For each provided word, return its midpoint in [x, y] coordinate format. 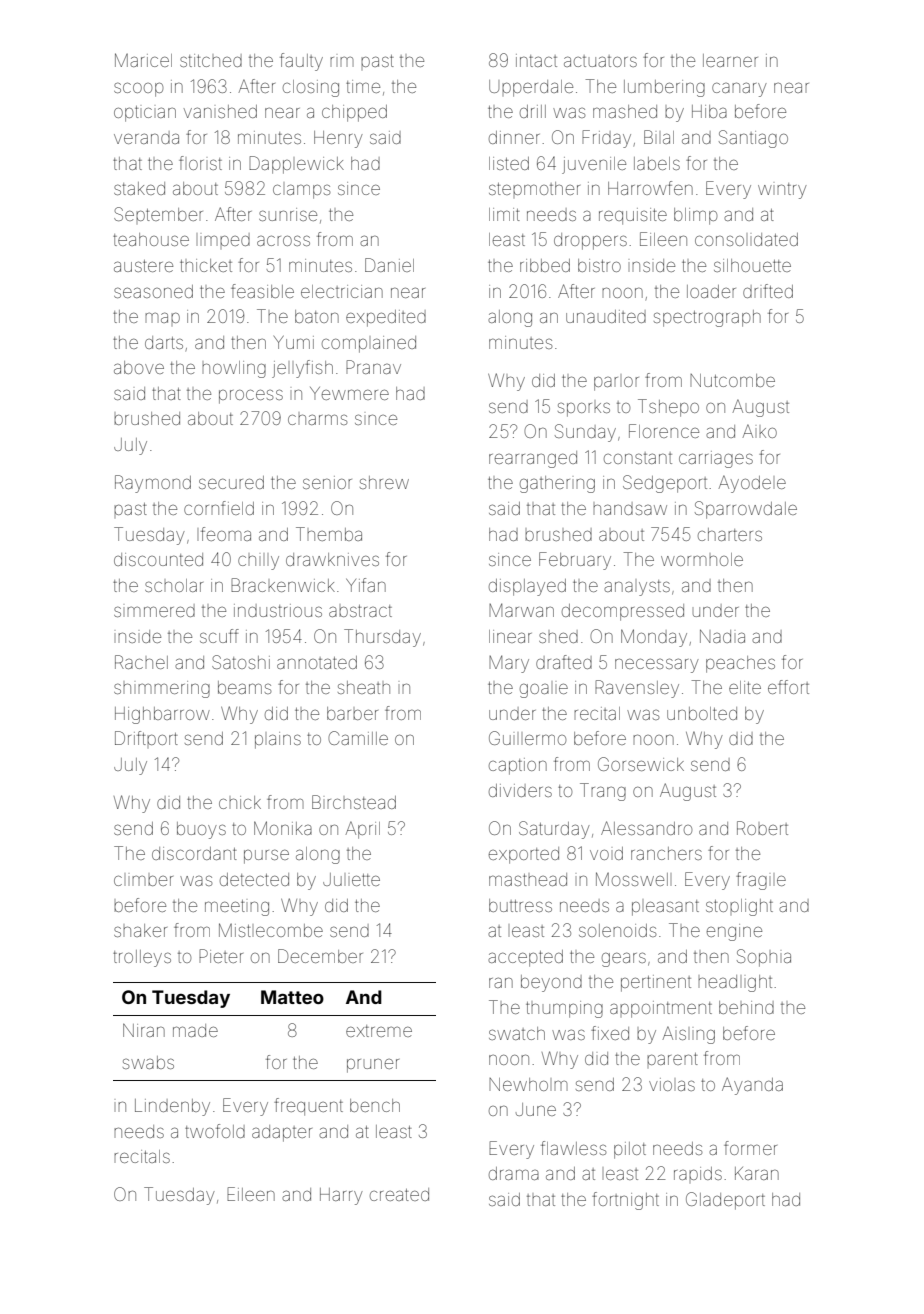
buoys [201, 830]
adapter [282, 1133]
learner [730, 60]
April [362, 830]
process [251, 396]
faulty [301, 62]
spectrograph [707, 318]
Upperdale [531, 88]
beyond [551, 983]
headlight [735, 983]
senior [327, 482]
